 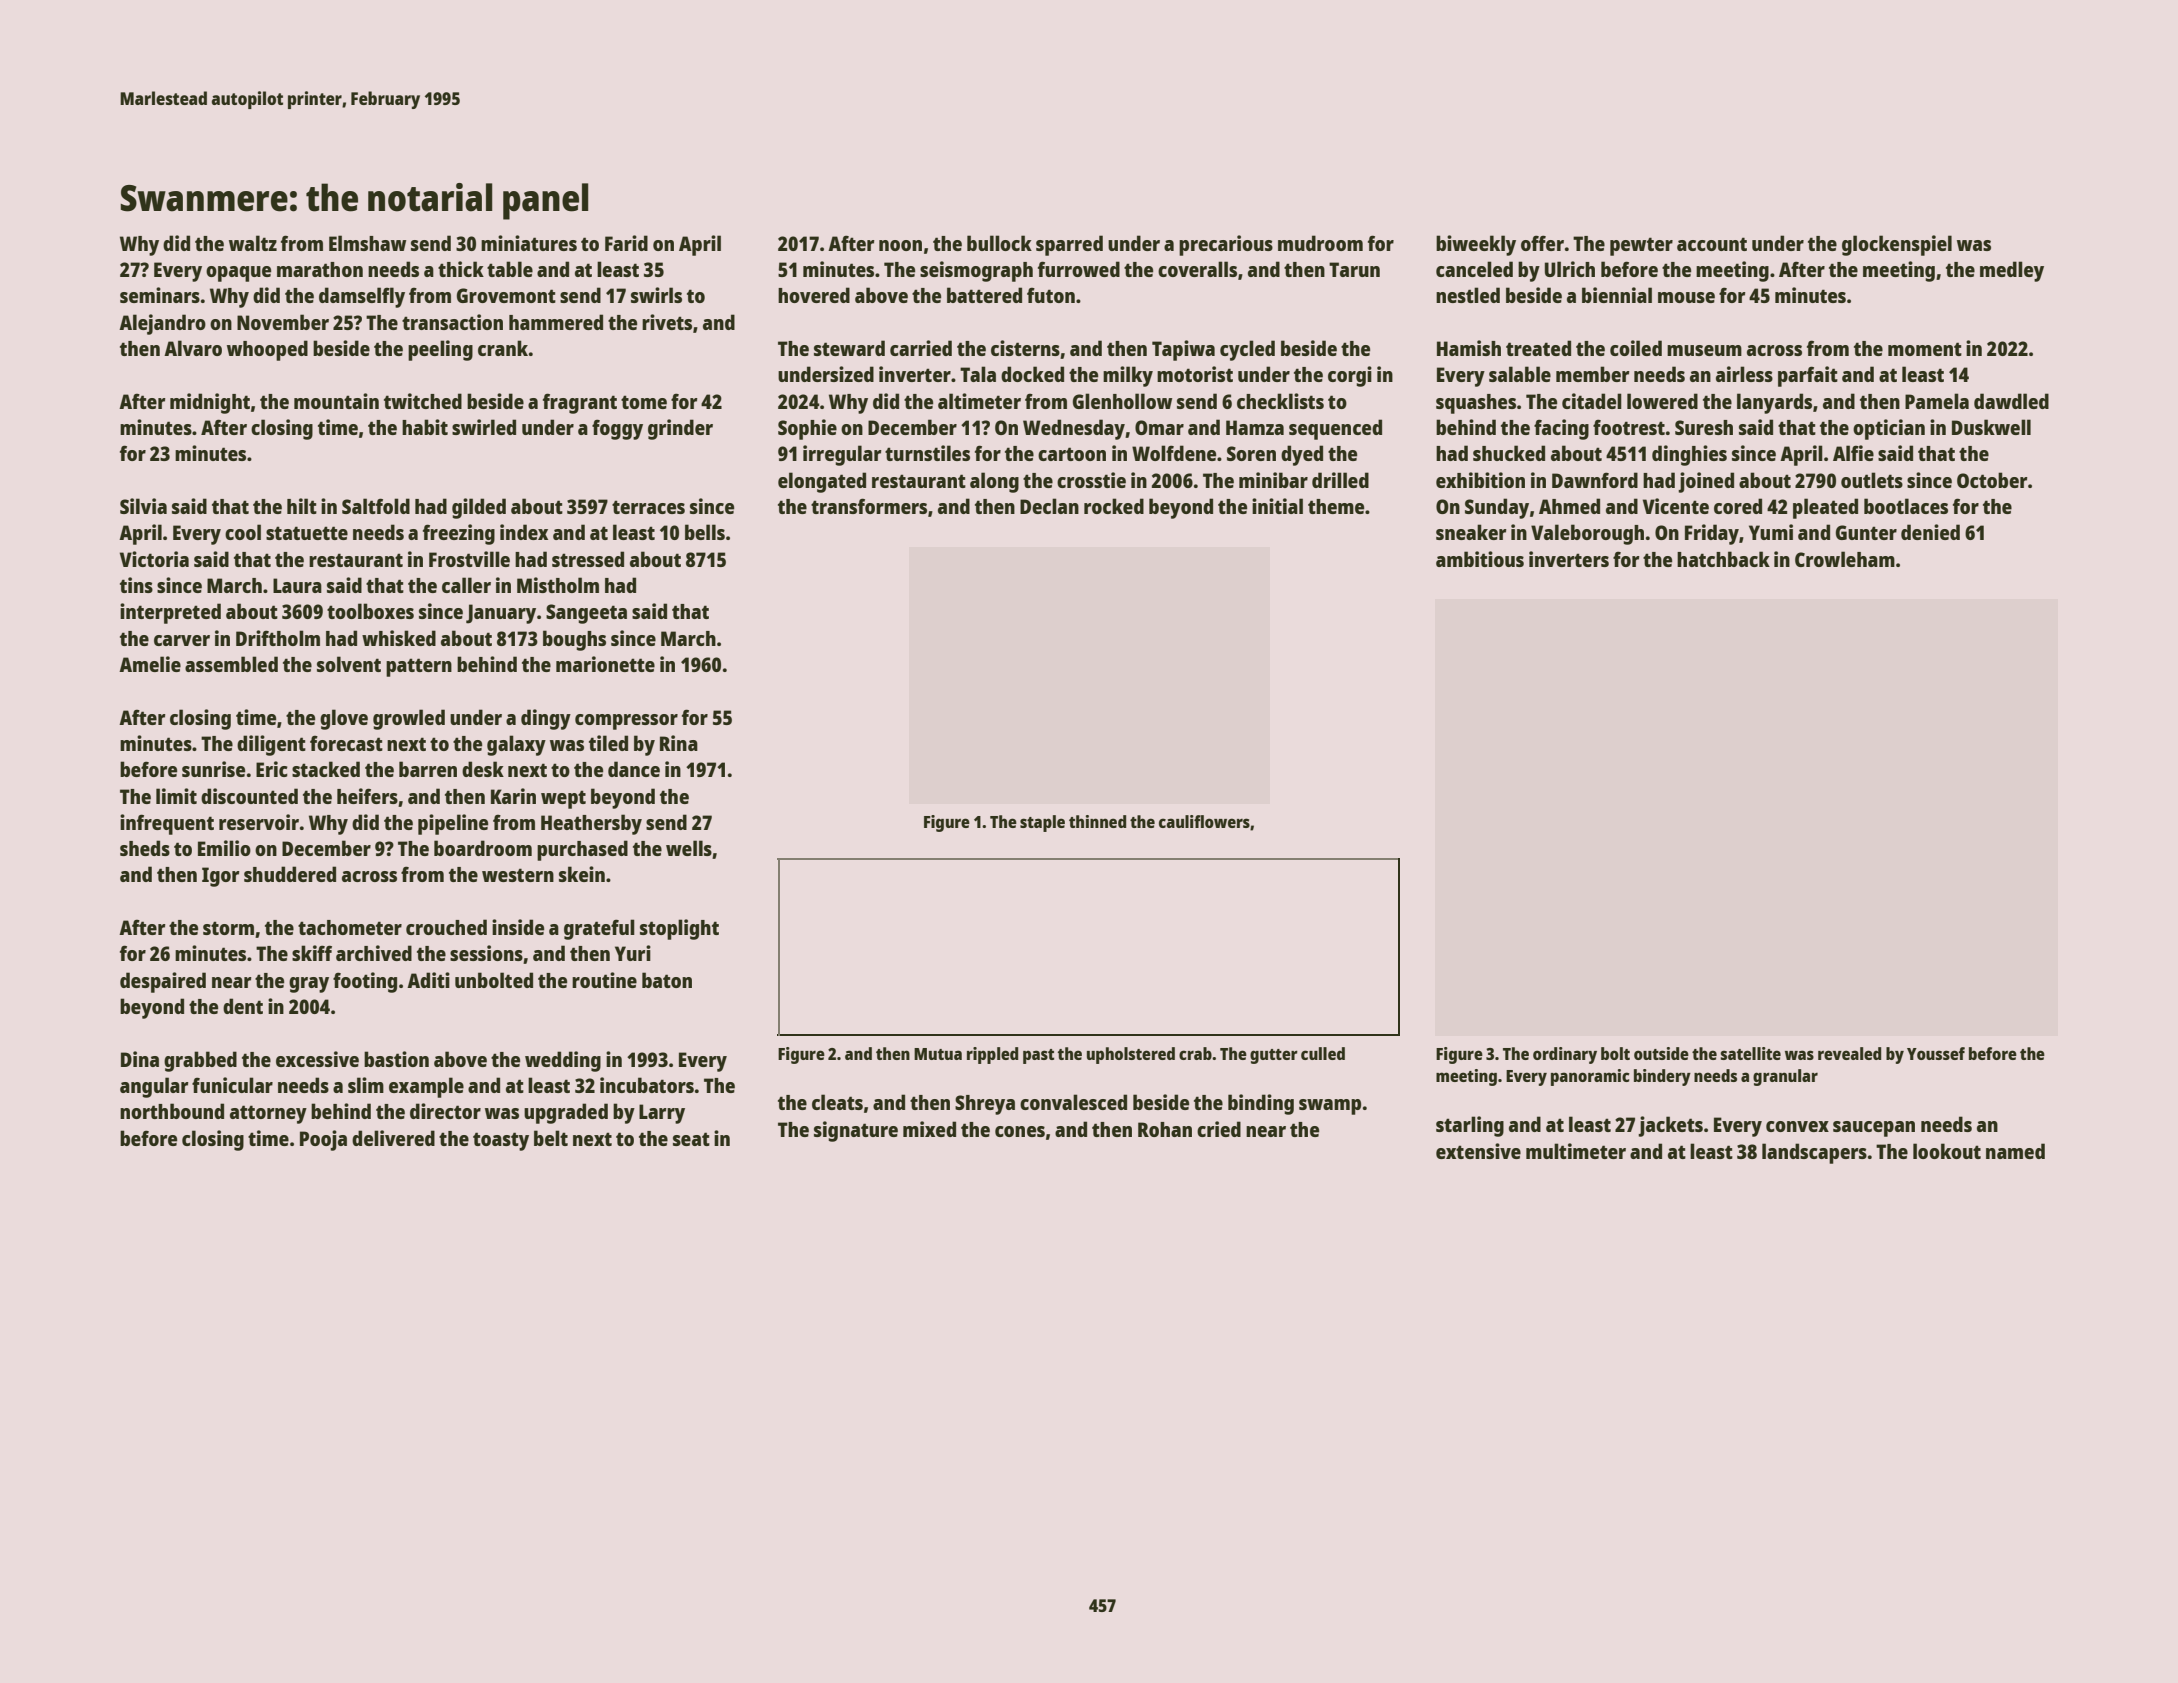 What do you see at coordinates (1330, 1107) in the screenshot?
I see `swamp` at bounding box center [1330, 1107].
